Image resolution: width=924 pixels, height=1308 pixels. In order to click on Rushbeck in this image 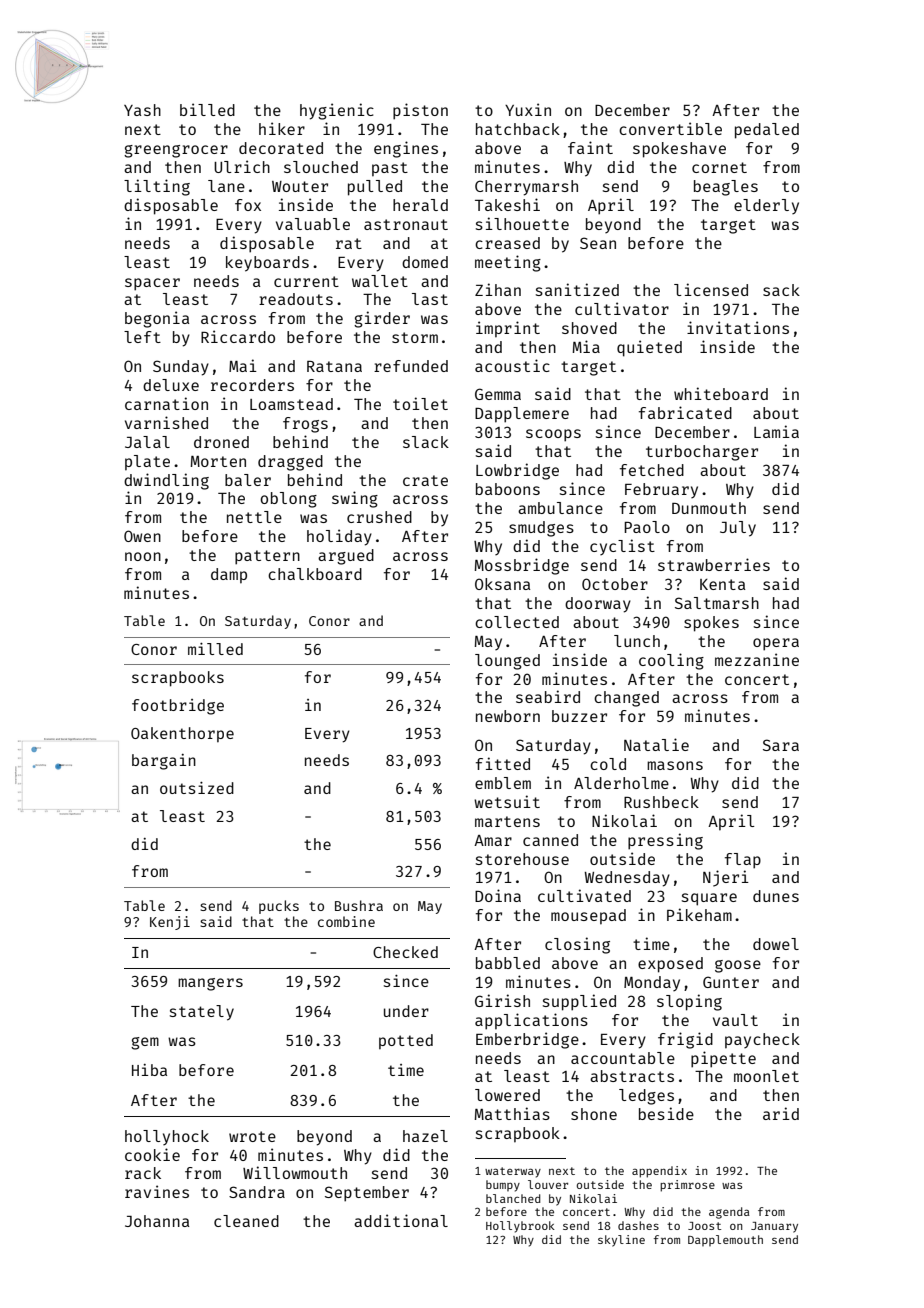, I will do `click(661, 802)`.
